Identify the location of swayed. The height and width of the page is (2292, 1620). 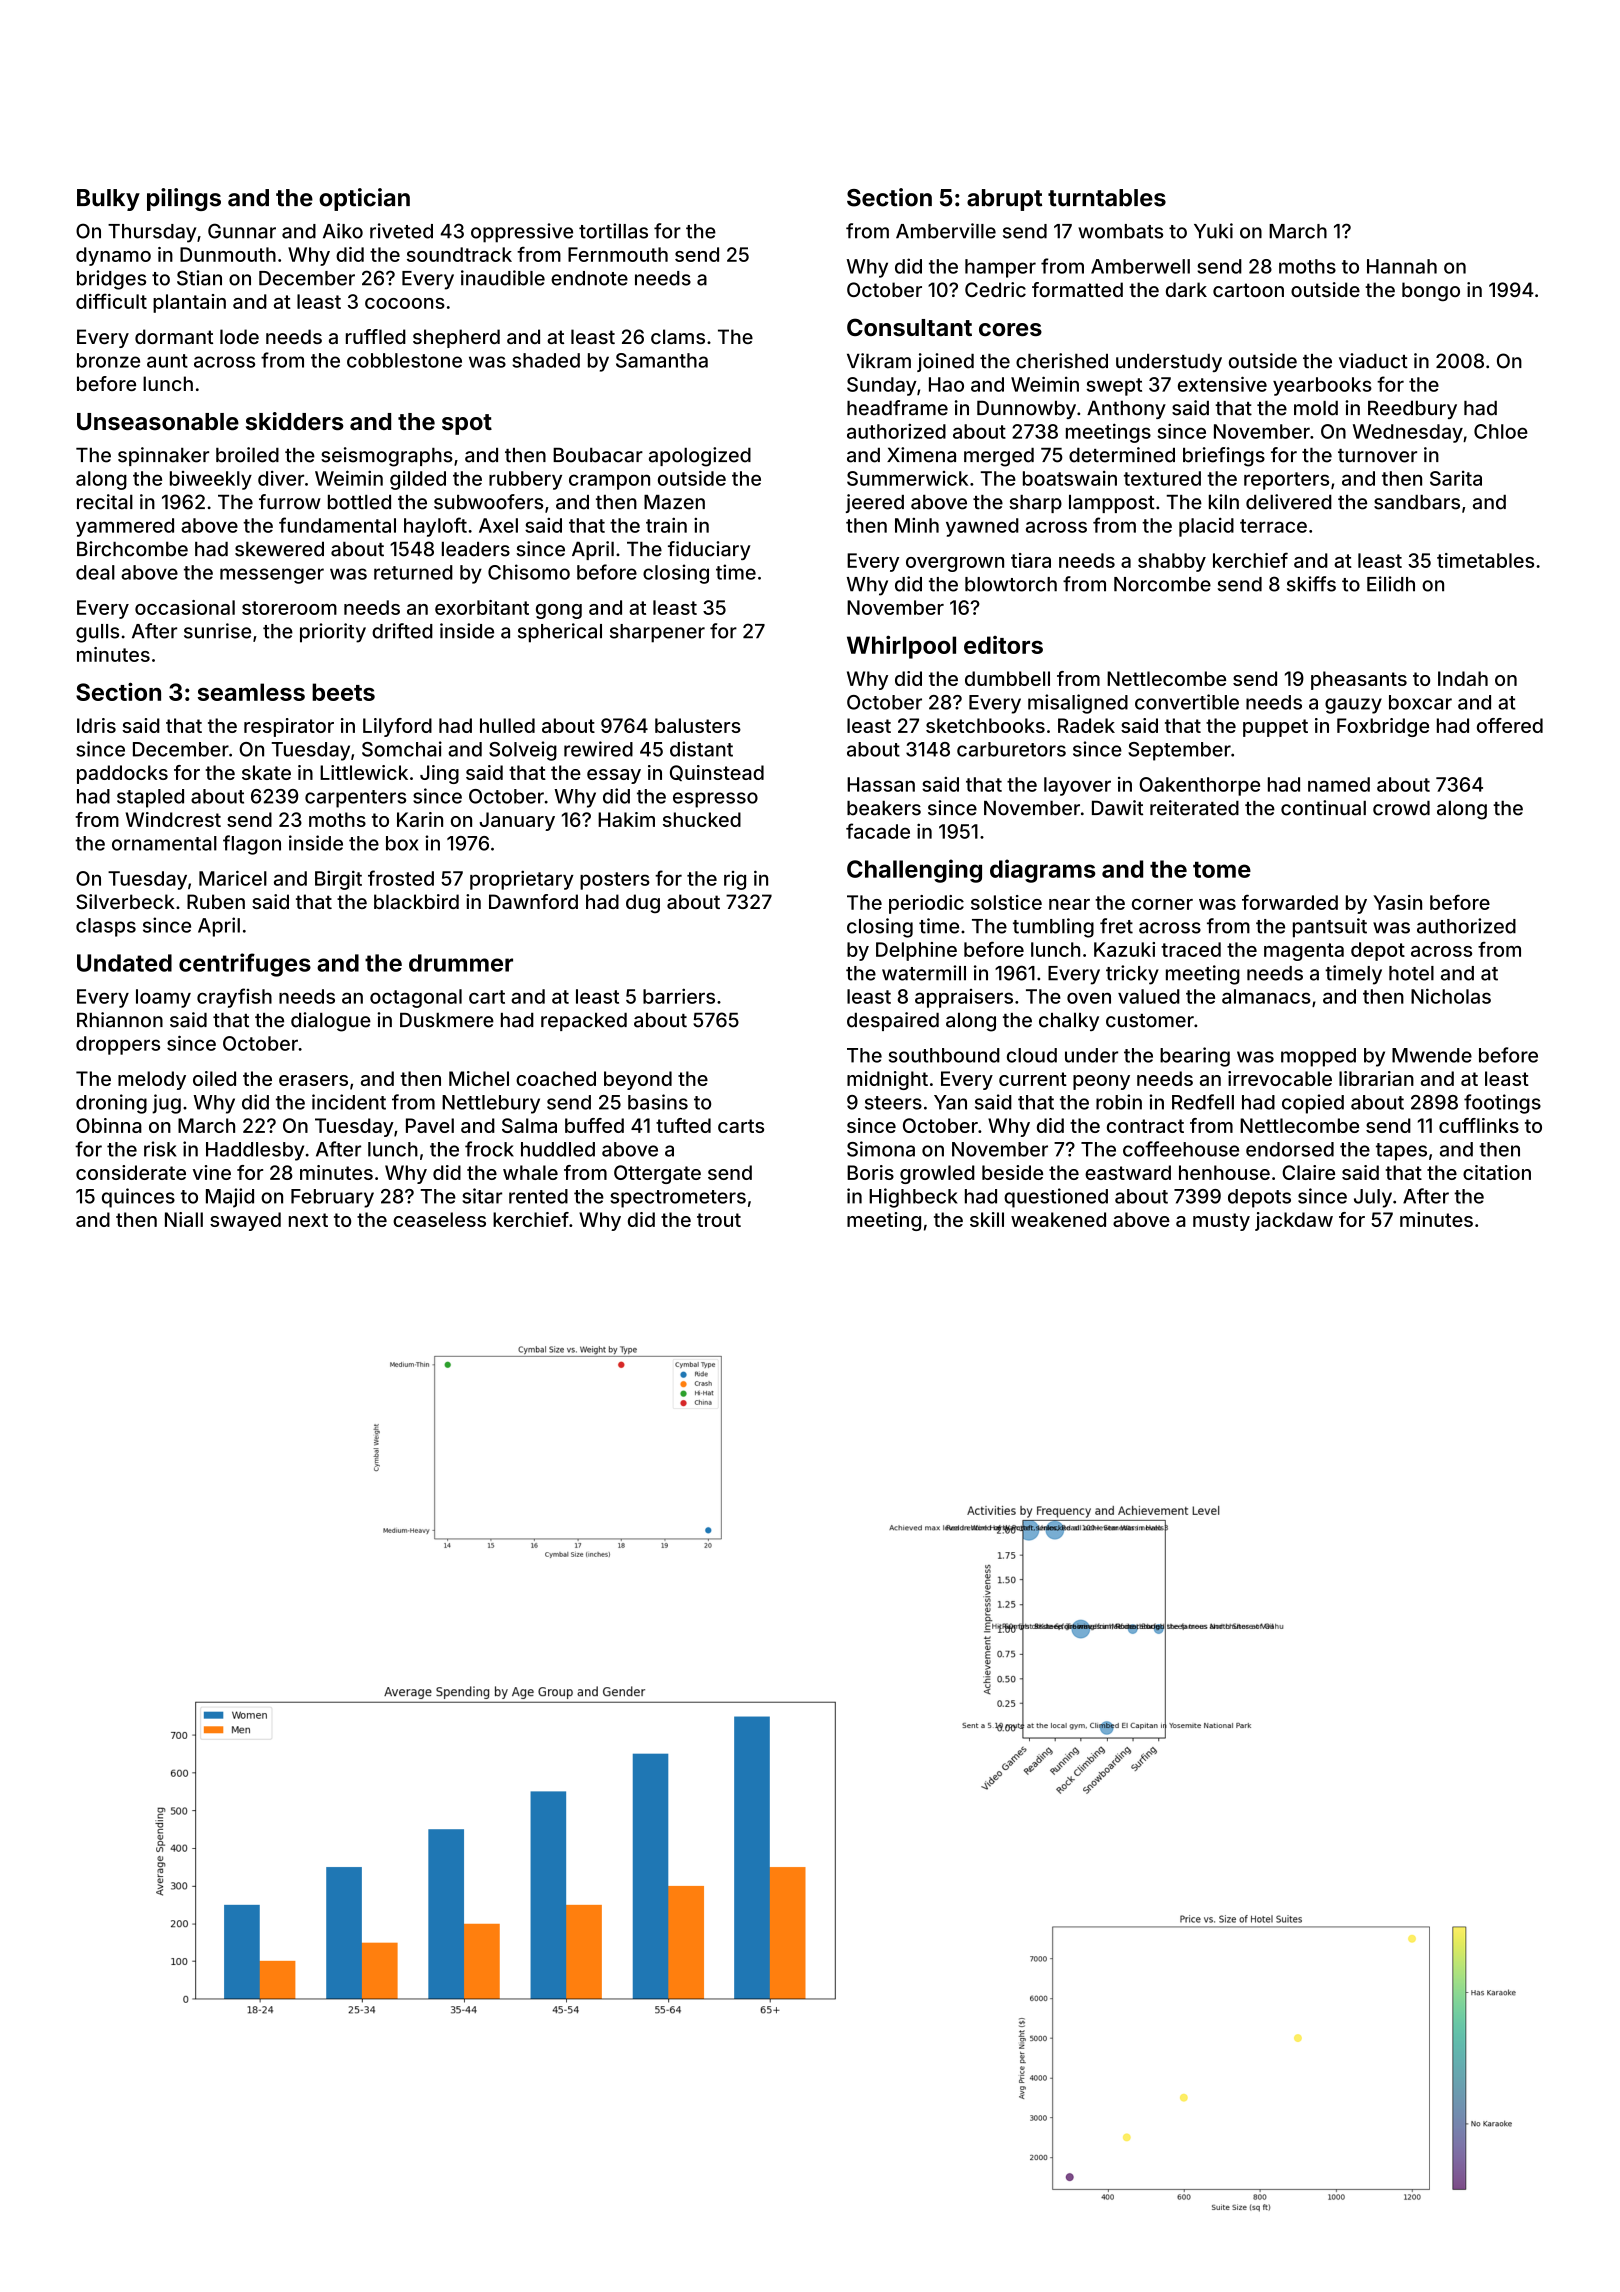
(245, 1221).
